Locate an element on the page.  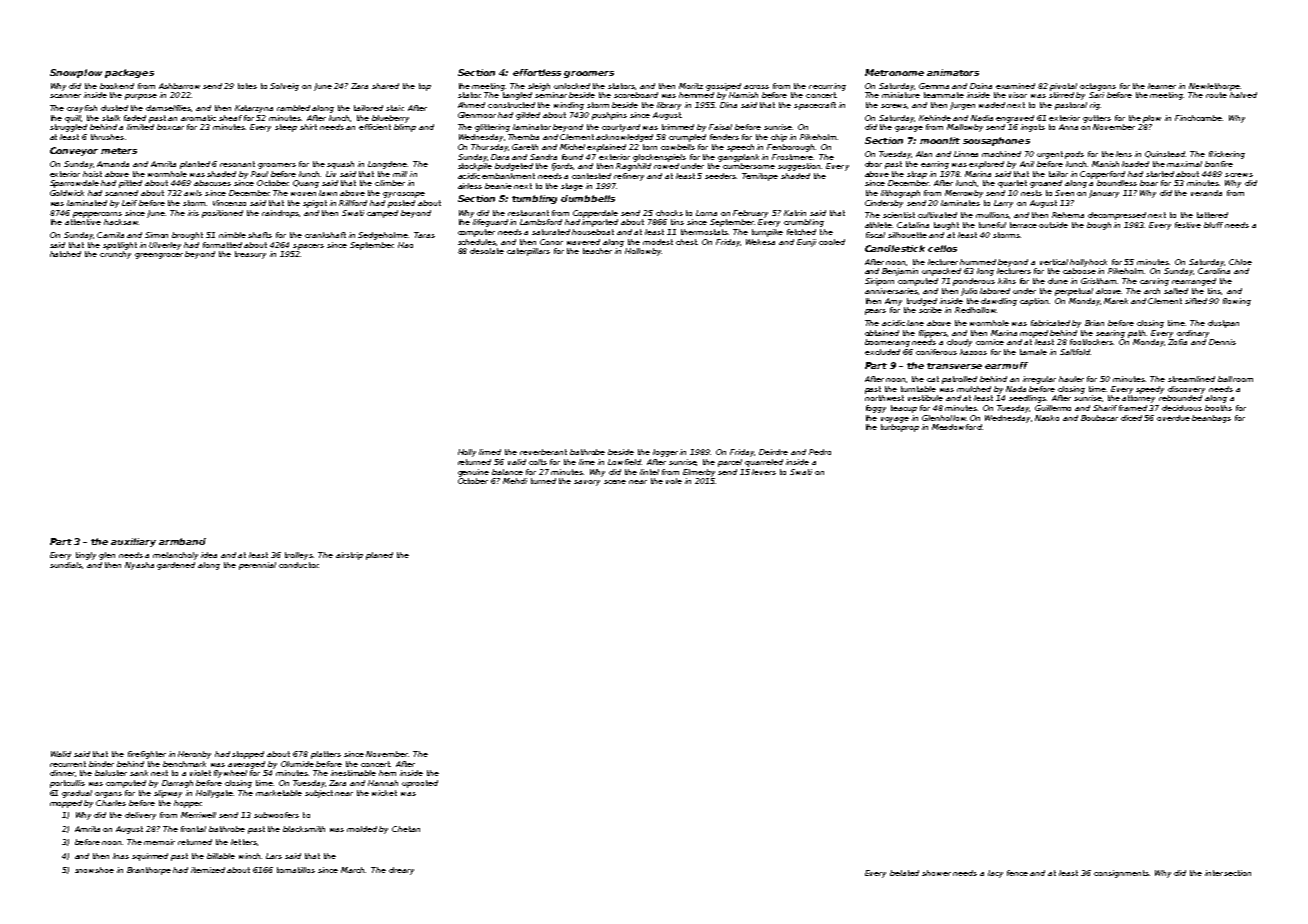
levers is located at coordinates (764, 472).
